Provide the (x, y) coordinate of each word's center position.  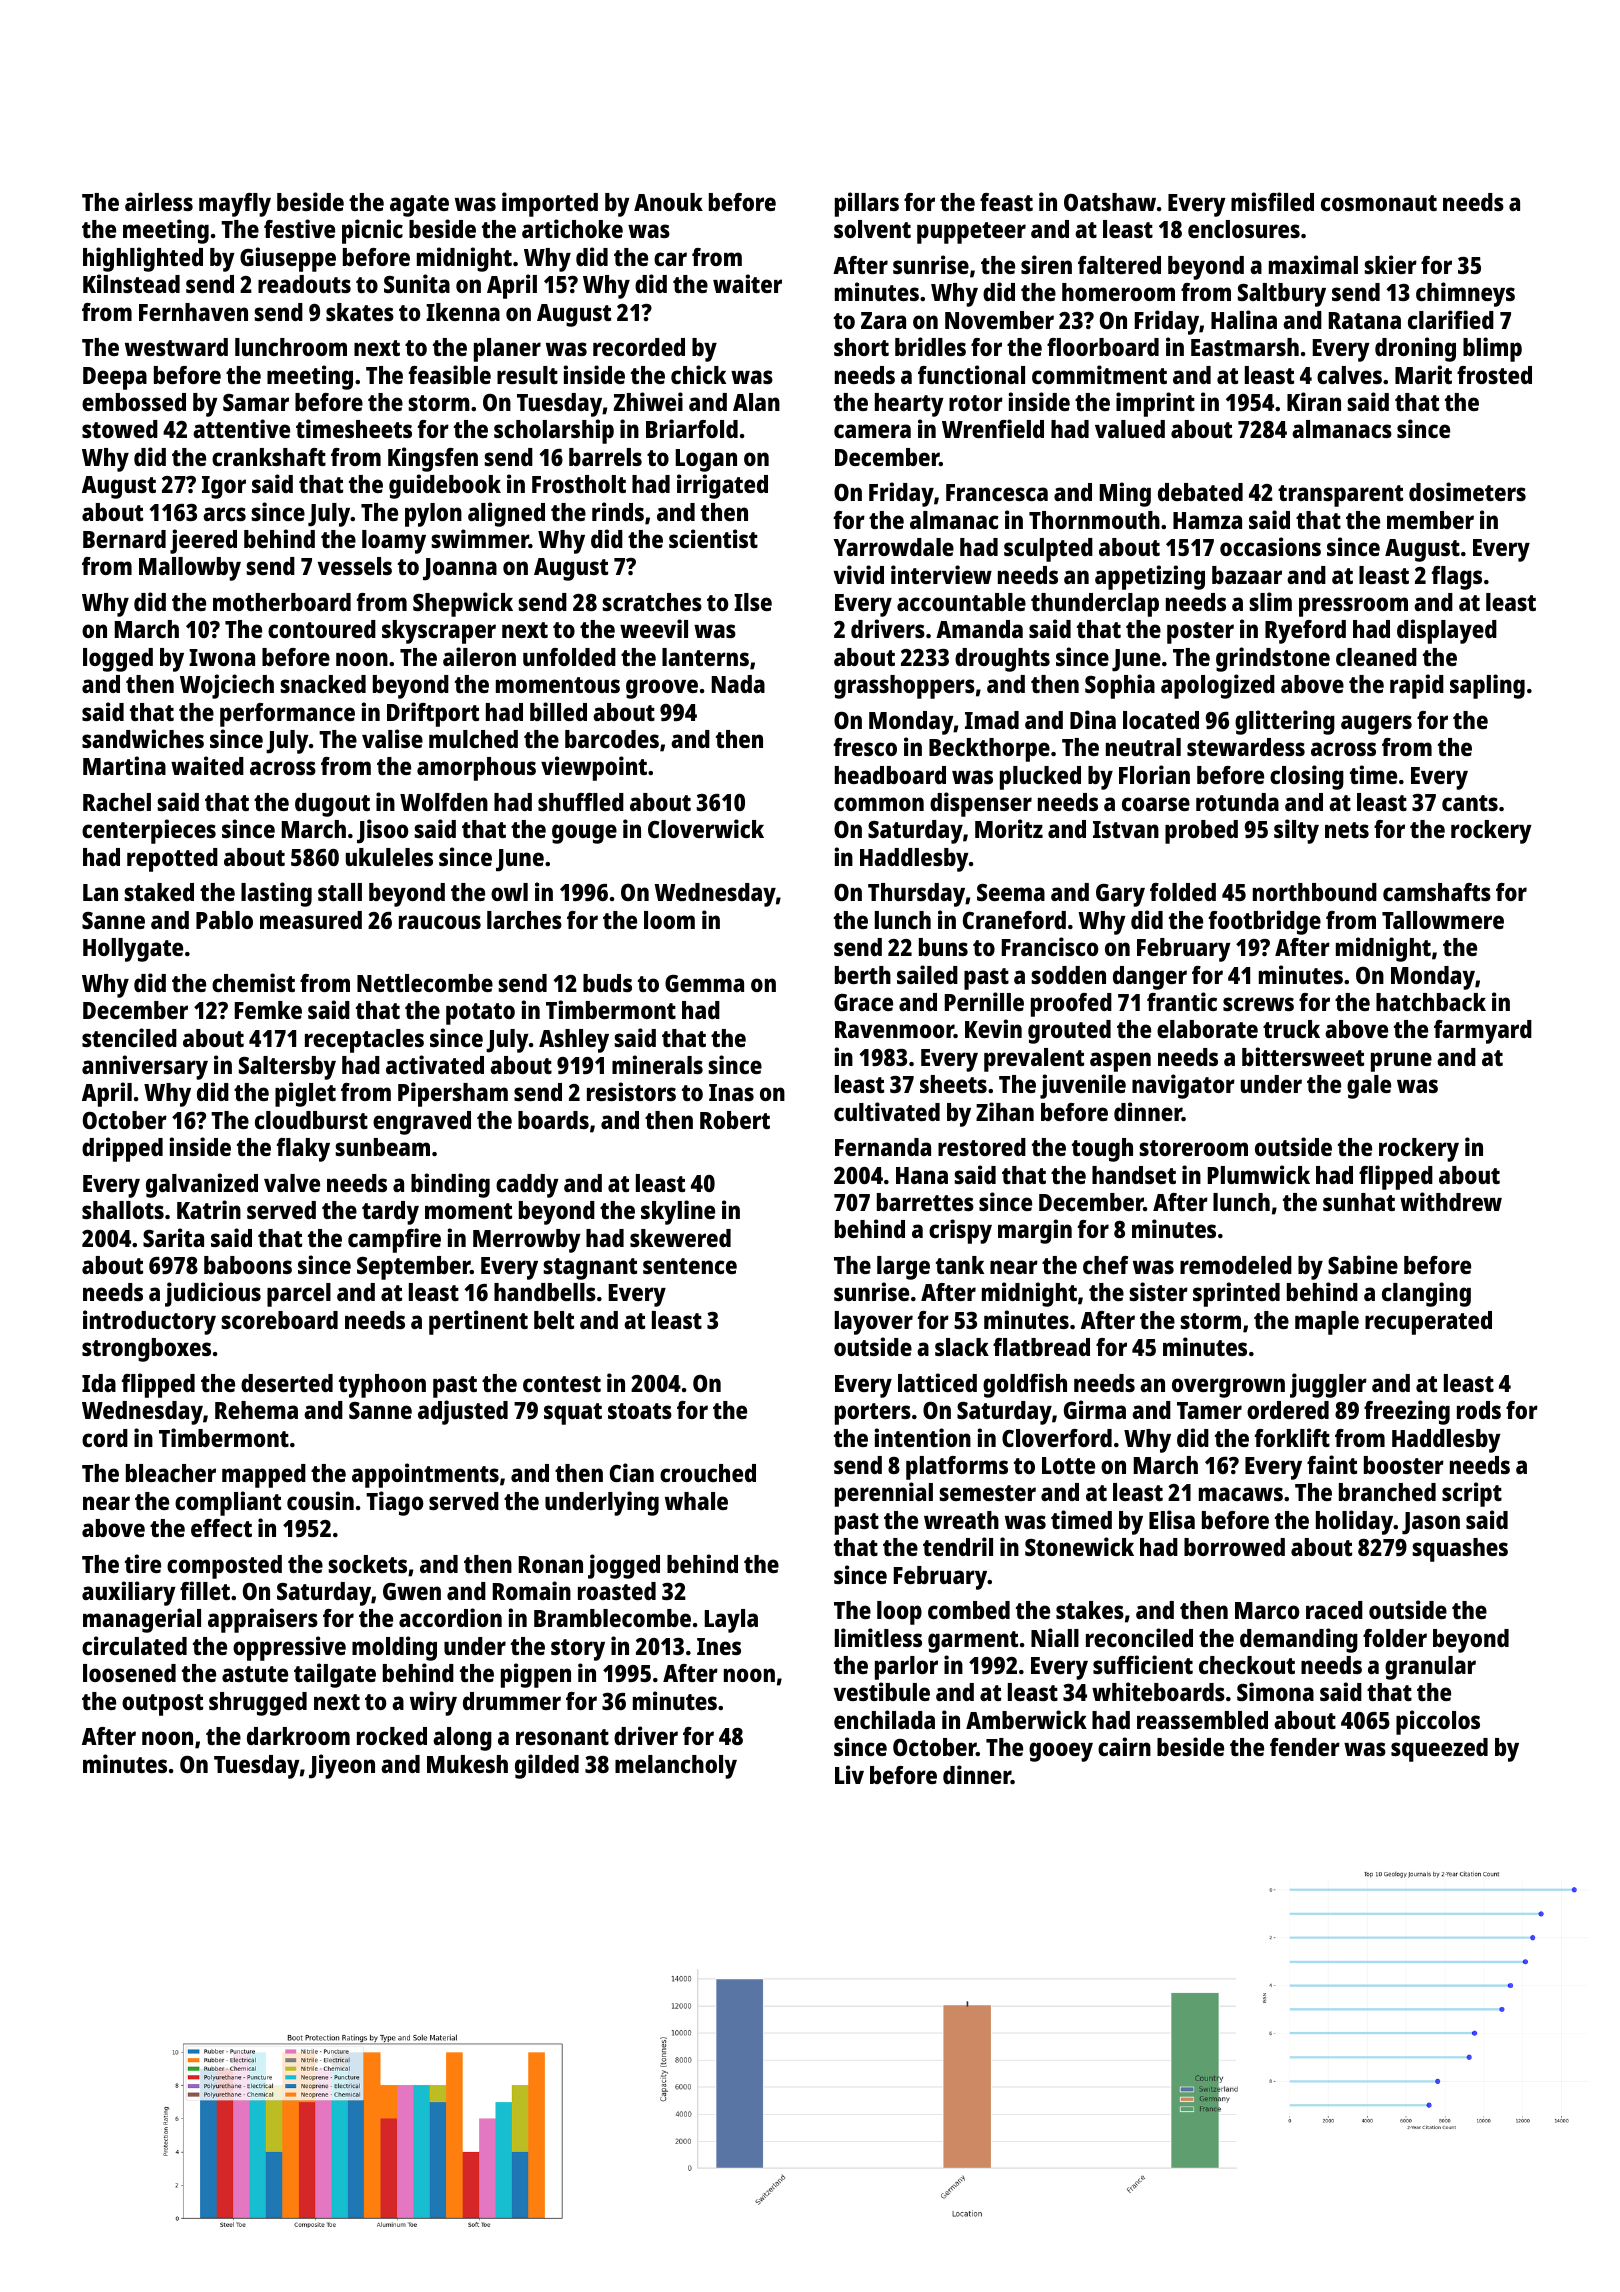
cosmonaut (1379, 203)
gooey (1061, 1752)
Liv (849, 1774)
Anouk (668, 202)
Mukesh (467, 1764)
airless (159, 201)
